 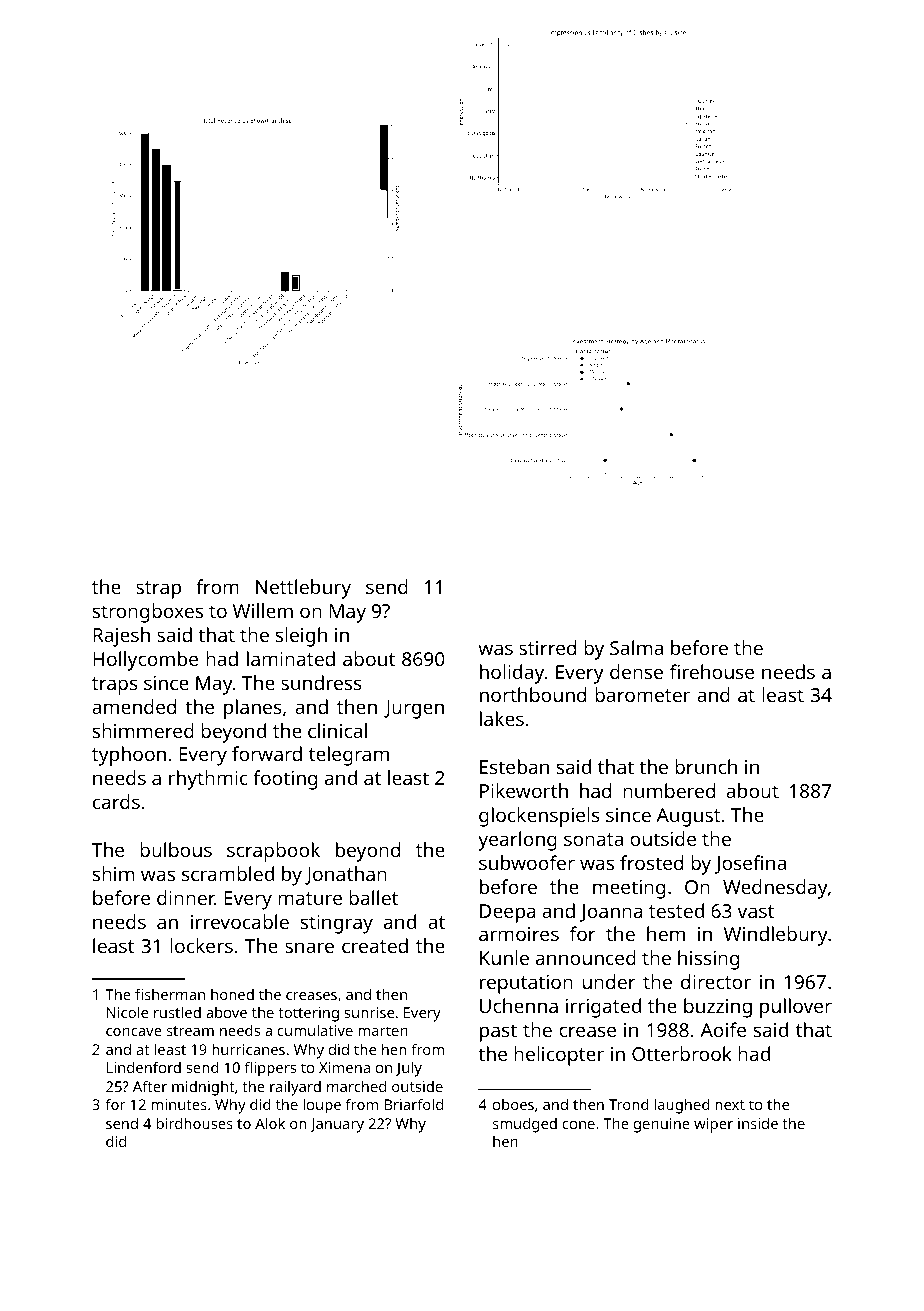 What do you see at coordinates (525, 1125) in the page?
I see `smudged` at bounding box center [525, 1125].
